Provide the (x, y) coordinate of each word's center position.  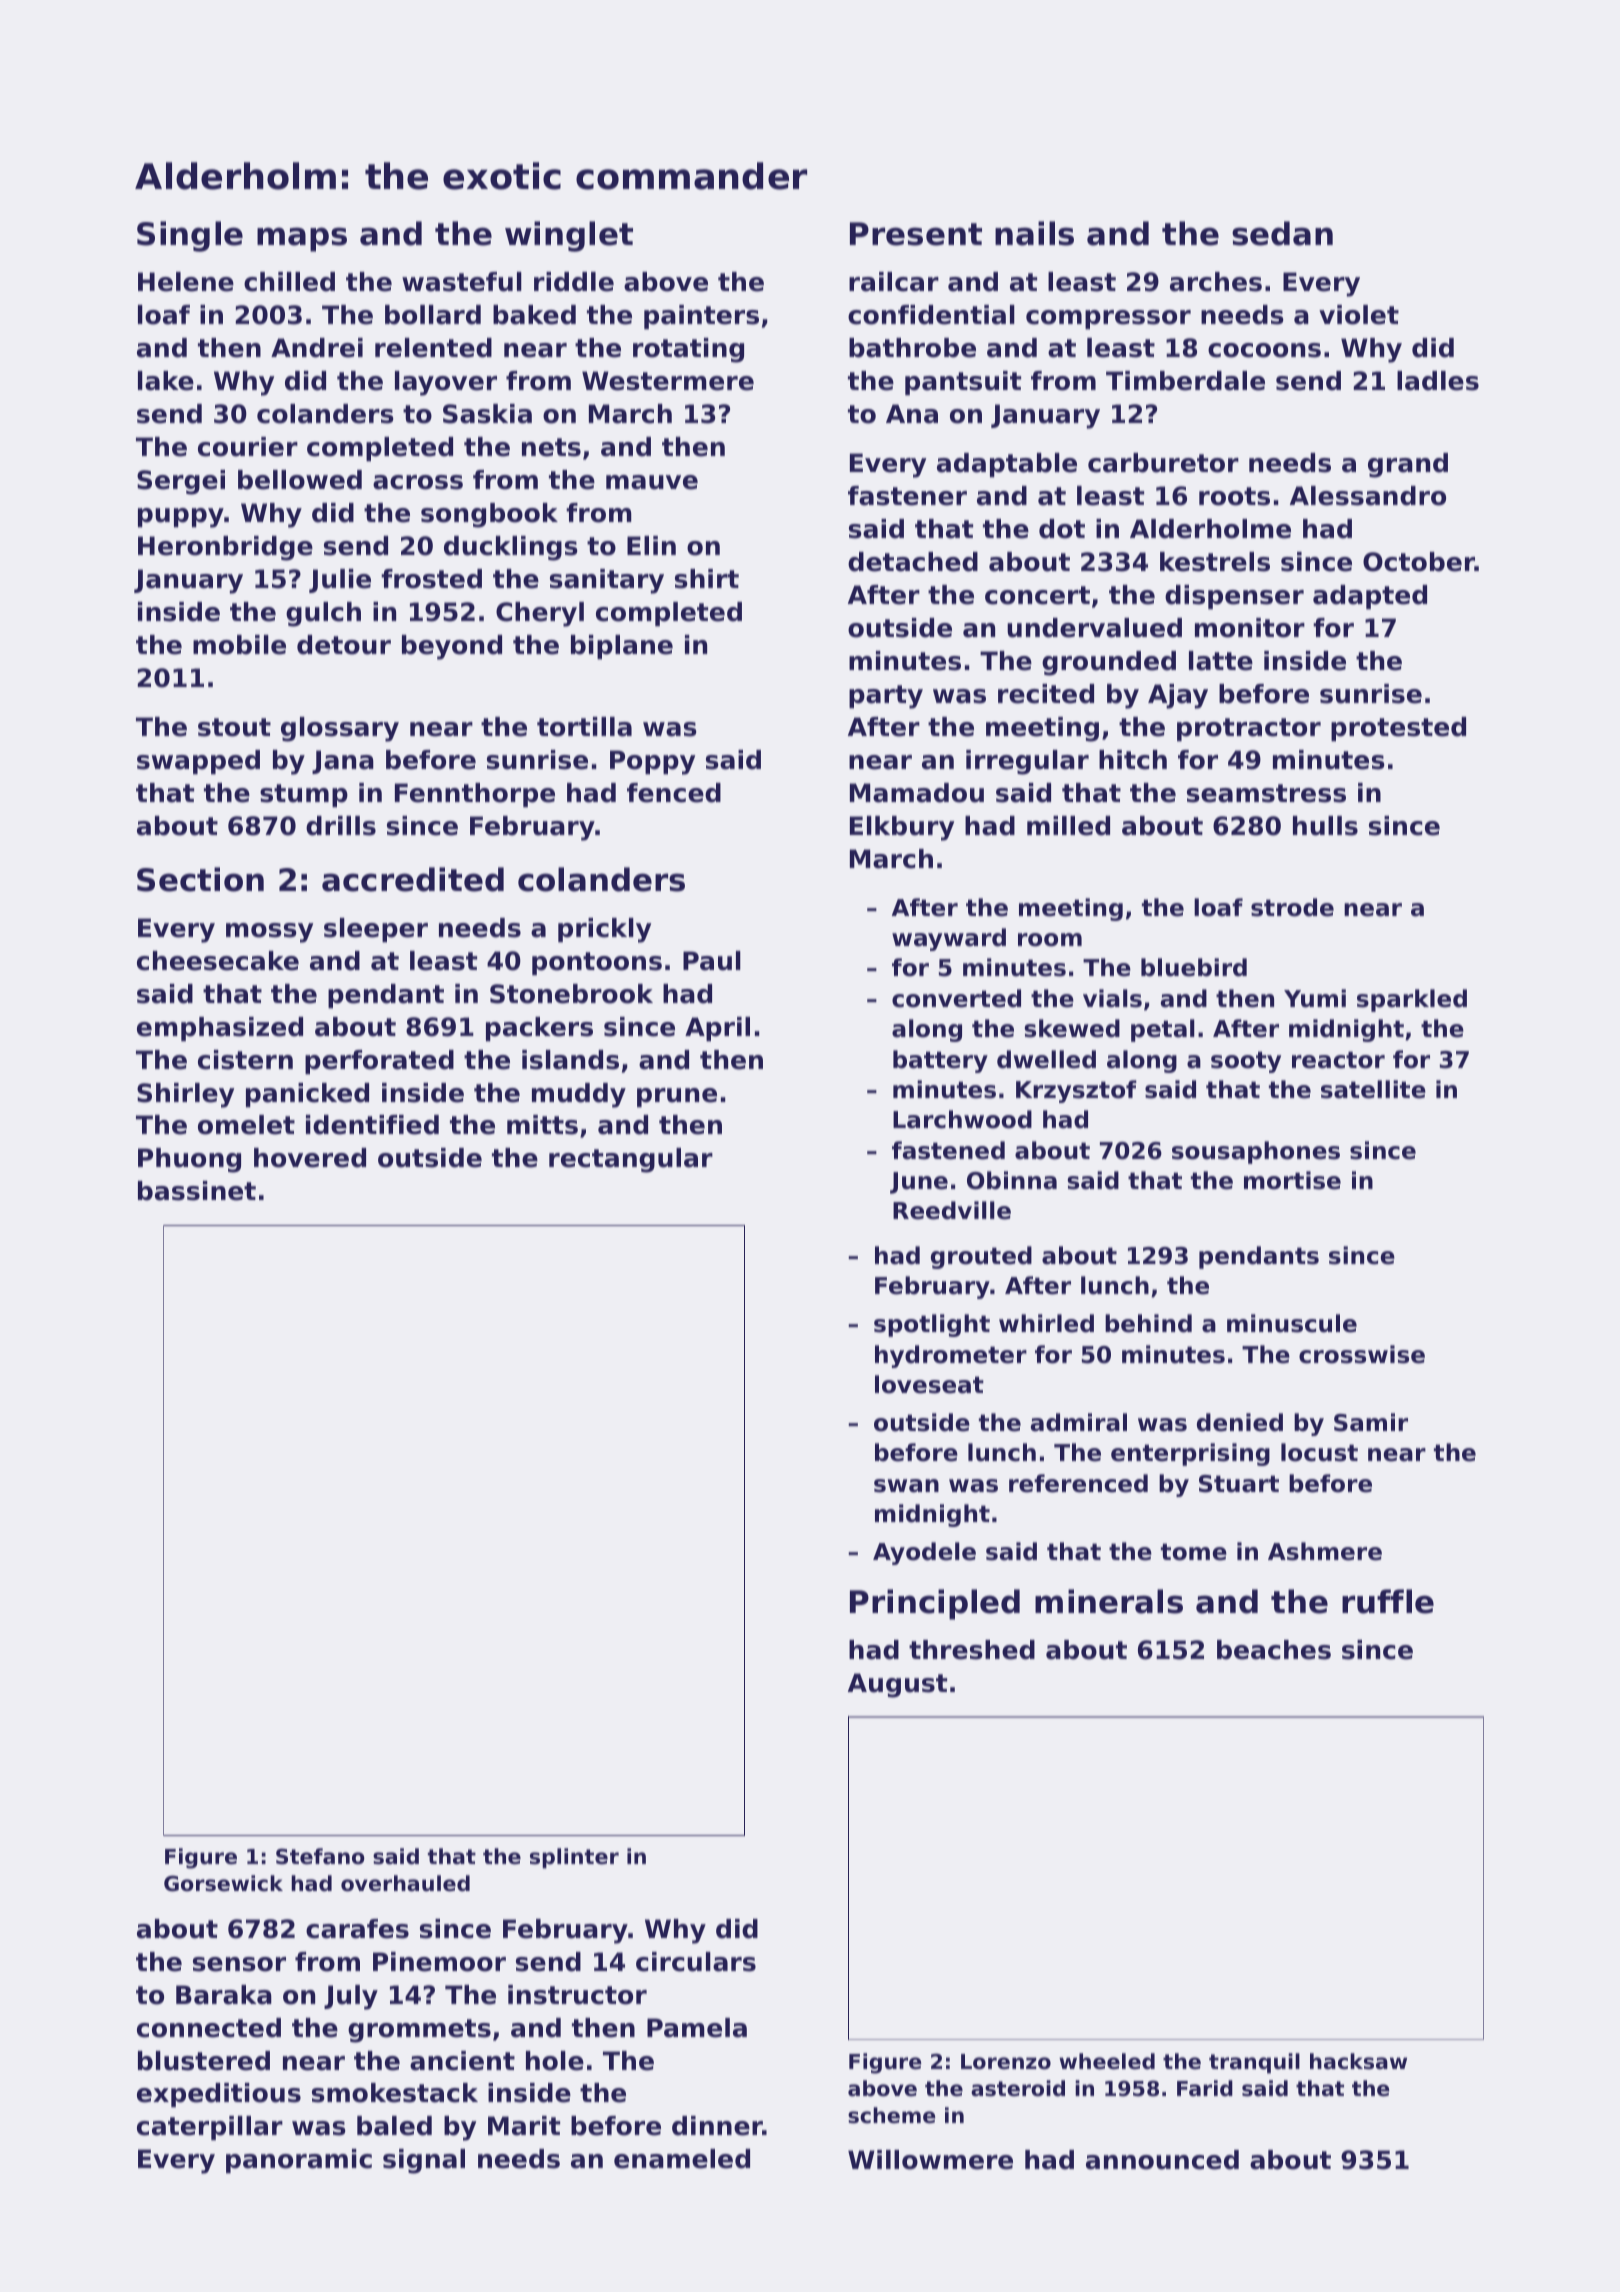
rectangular (631, 1160)
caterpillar (210, 2128)
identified (372, 1125)
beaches (1274, 1650)
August (897, 1685)
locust (1319, 1452)
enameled (682, 2159)
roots (1234, 496)
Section (200, 879)
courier (248, 447)
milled (1068, 826)
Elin (651, 545)
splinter (574, 1858)
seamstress (1266, 793)
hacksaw (1358, 2061)
